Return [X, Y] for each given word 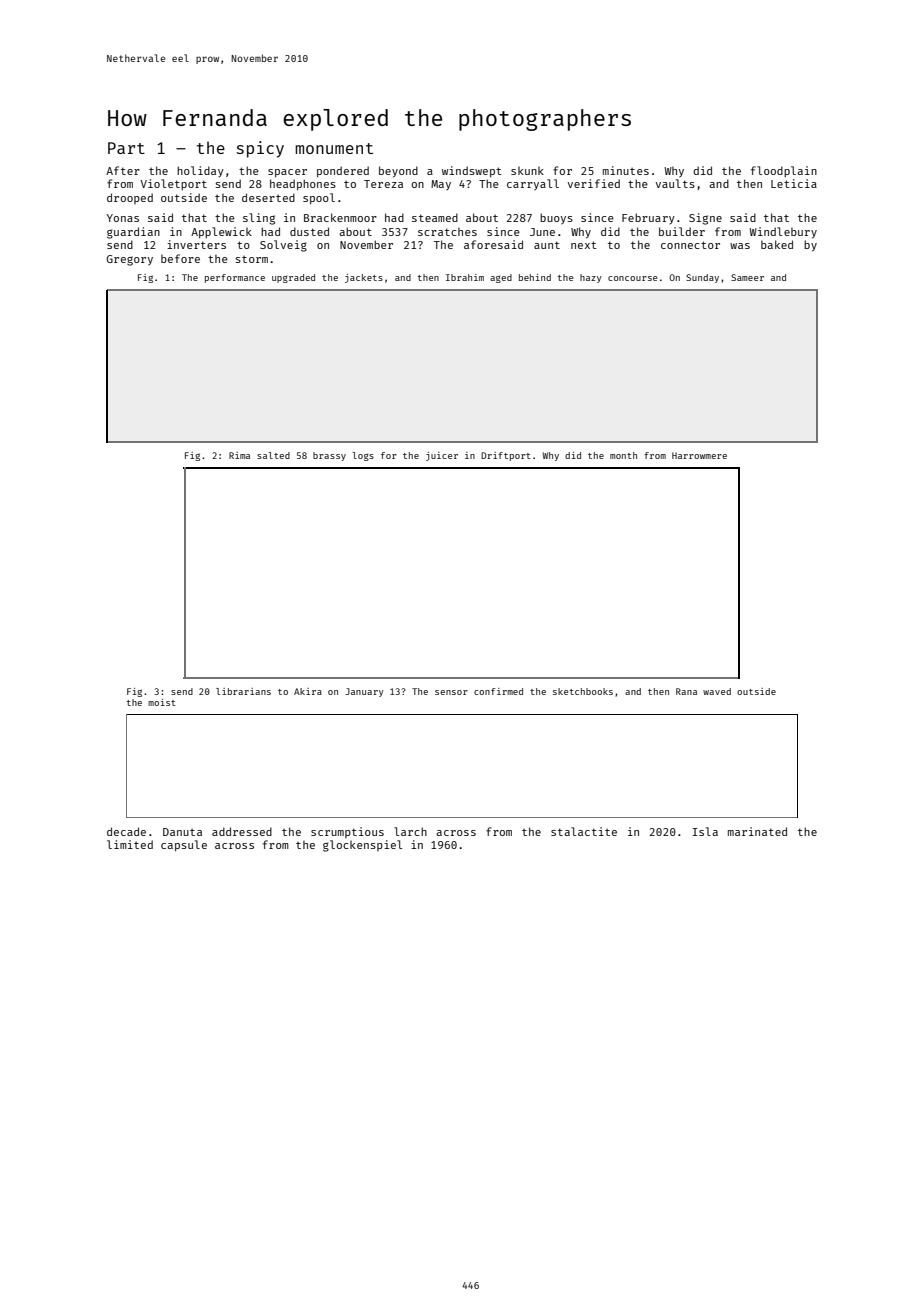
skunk [527, 170]
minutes [626, 170]
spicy [260, 149]
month [623, 455]
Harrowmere [699, 455]
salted [273, 455]
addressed [242, 831]
